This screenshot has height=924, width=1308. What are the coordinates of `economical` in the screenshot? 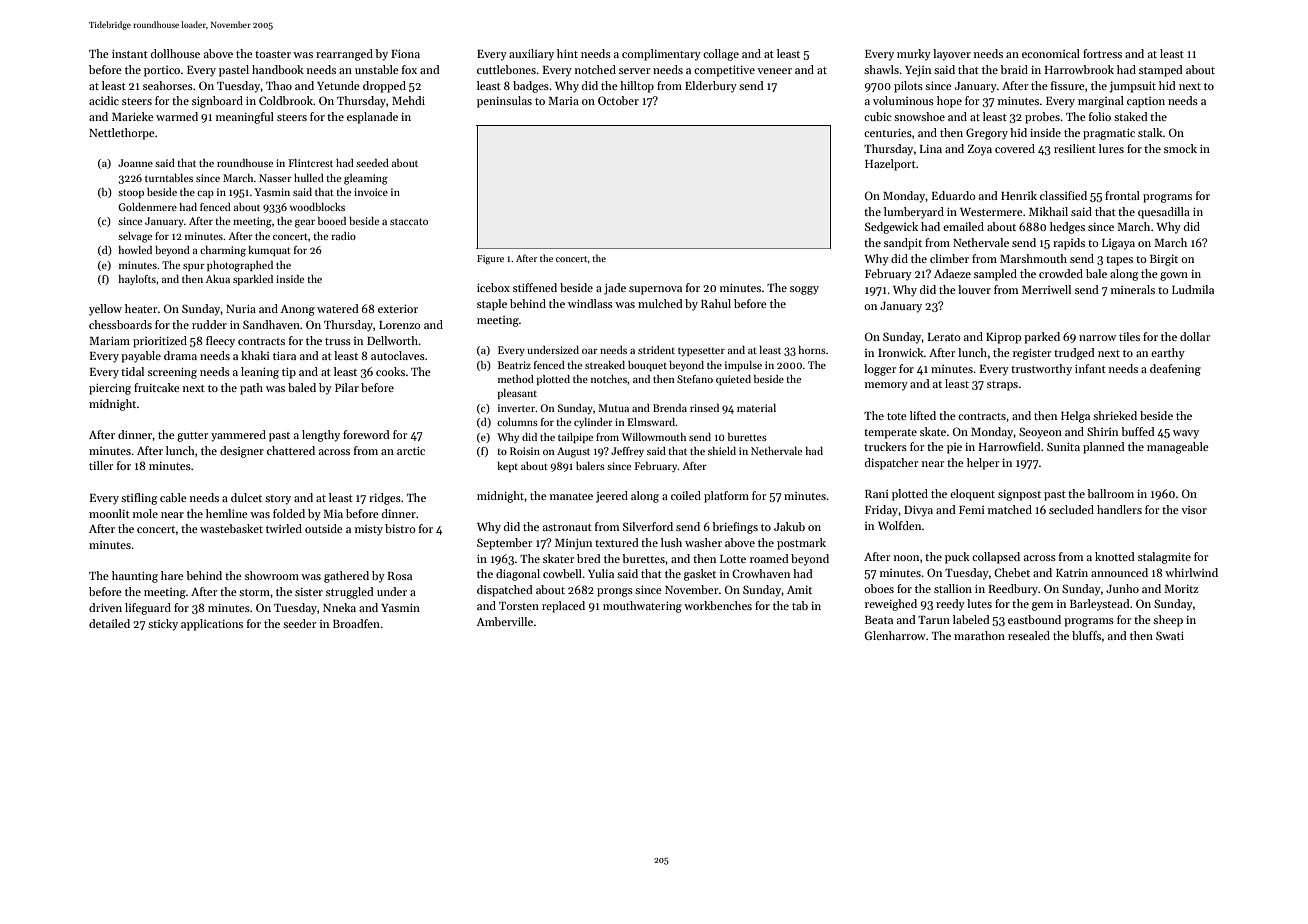 It's located at (1051, 53).
